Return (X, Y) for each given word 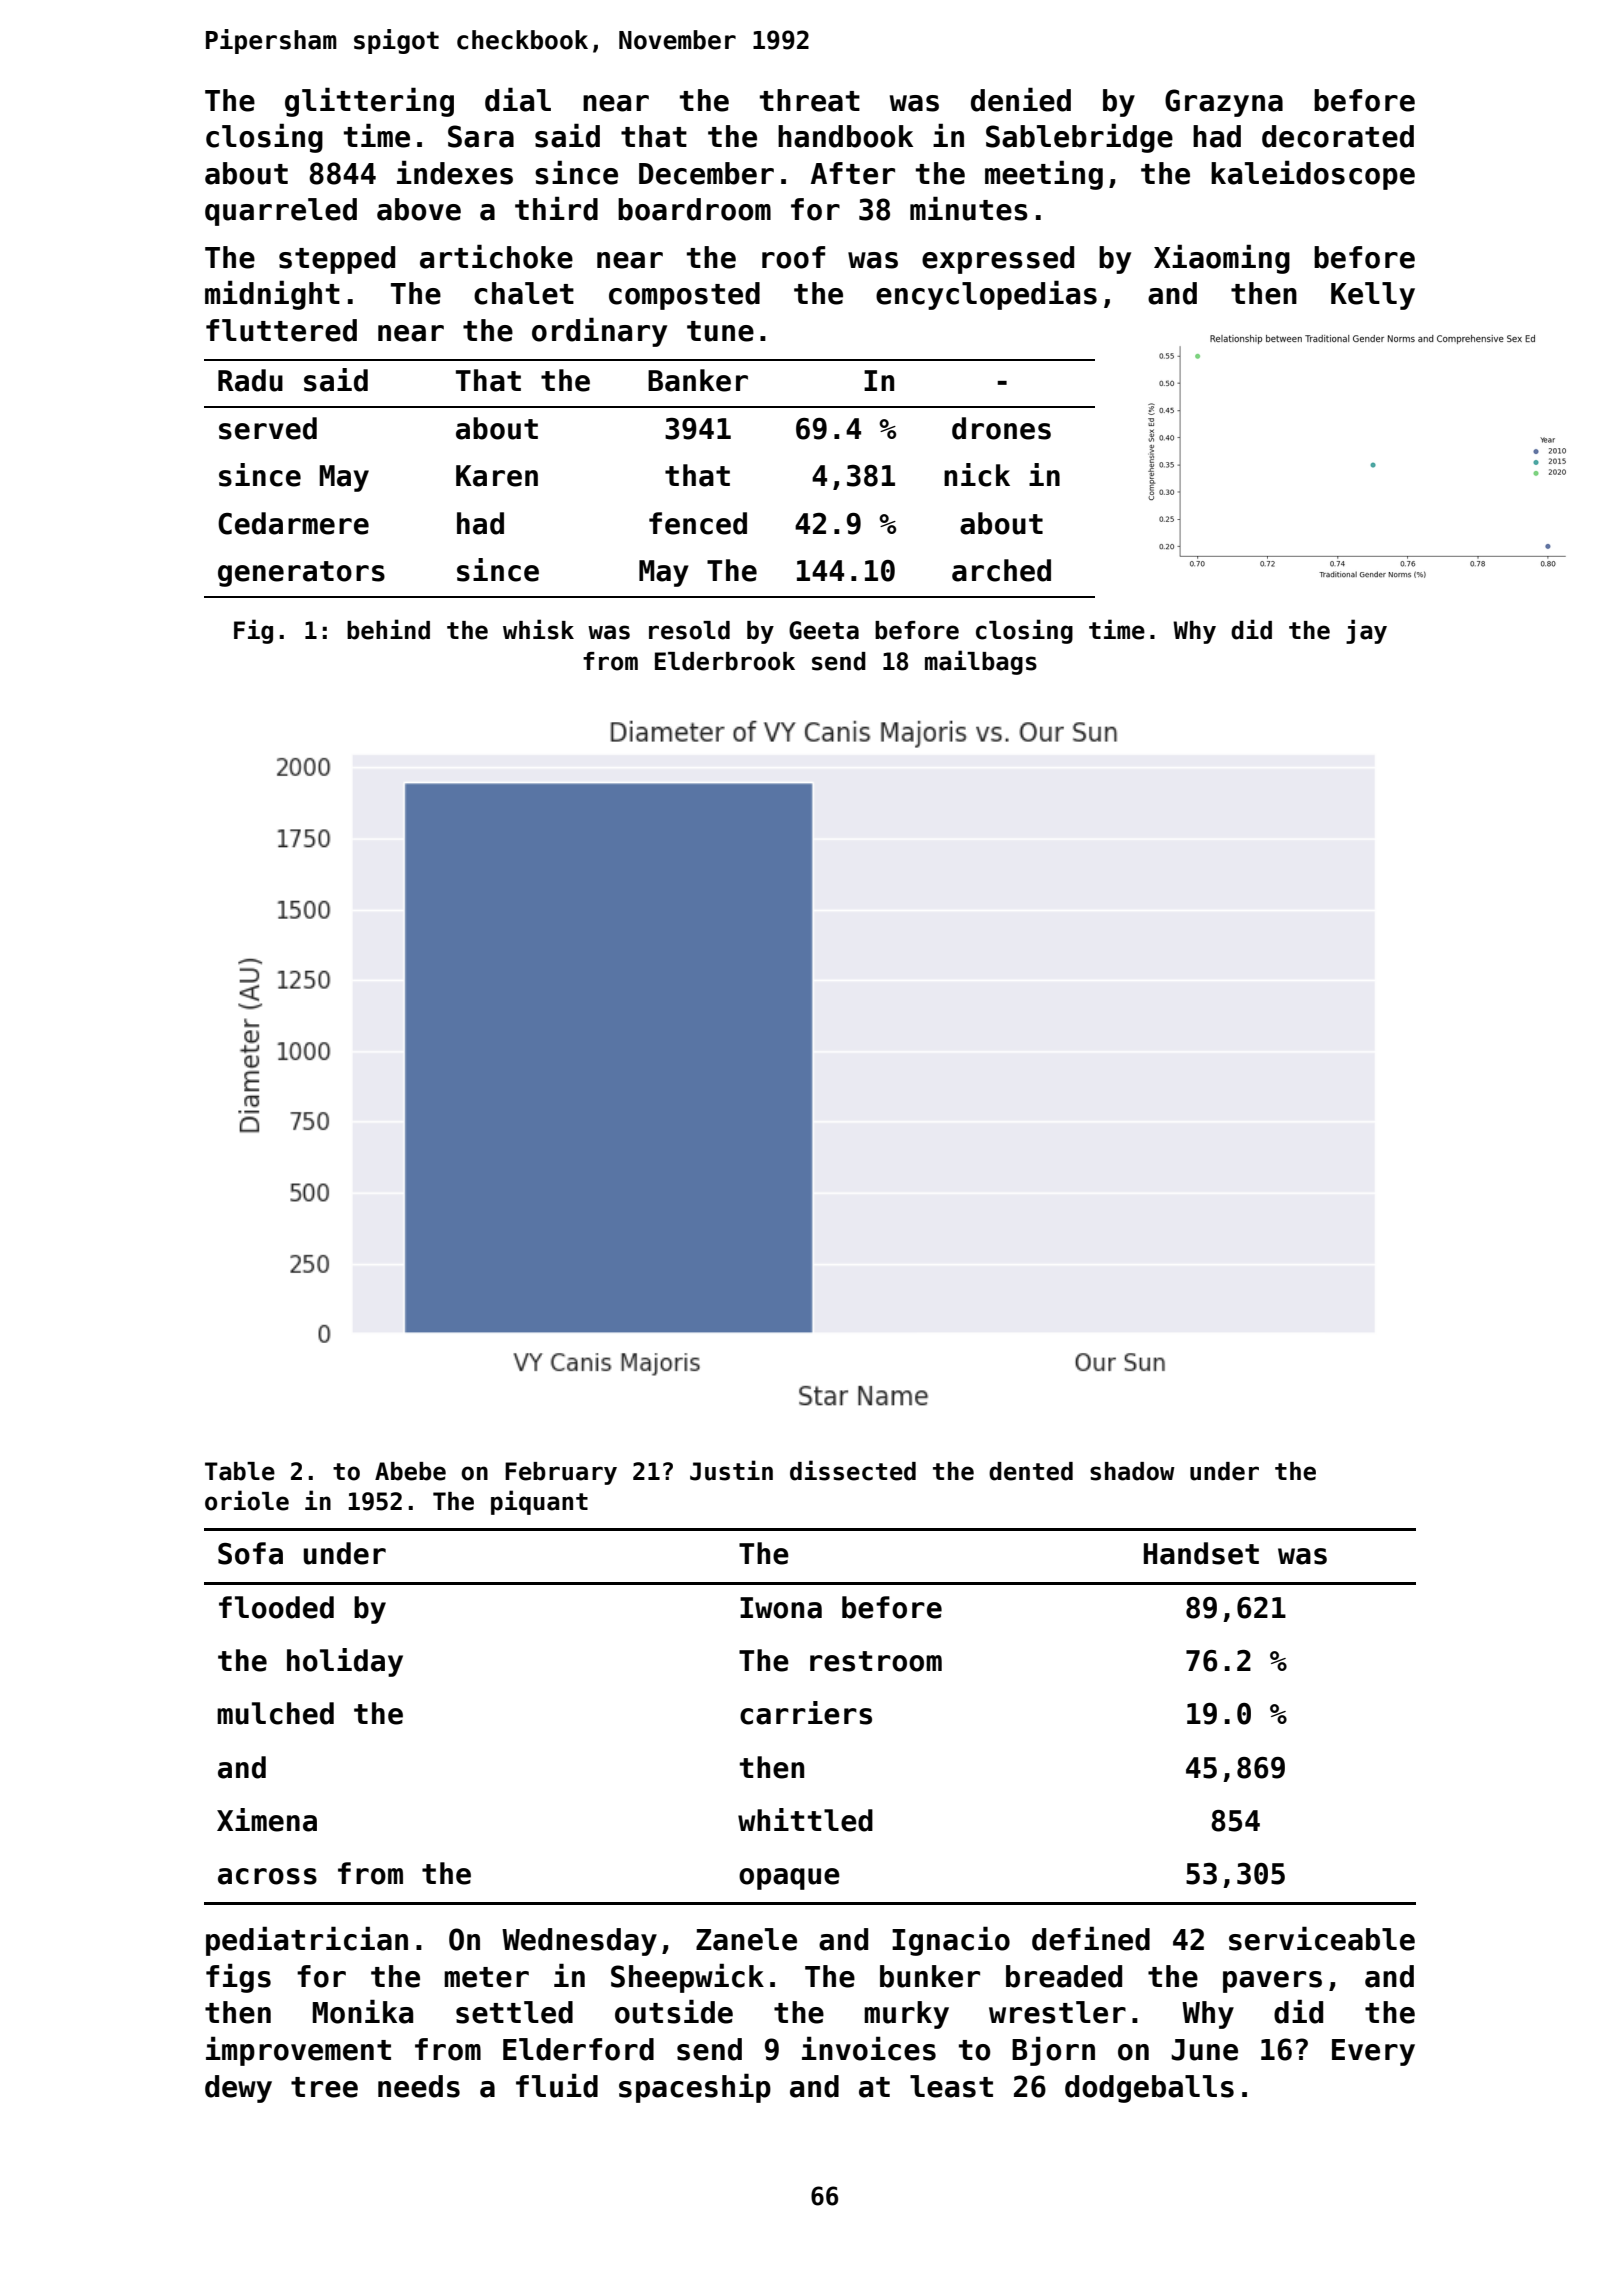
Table (240, 1471)
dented (1031, 1471)
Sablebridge (1079, 138)
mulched (275, 1713)
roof (793, 257)
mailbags (981, 662)
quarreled (281, 212)
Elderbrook (725, 661)
